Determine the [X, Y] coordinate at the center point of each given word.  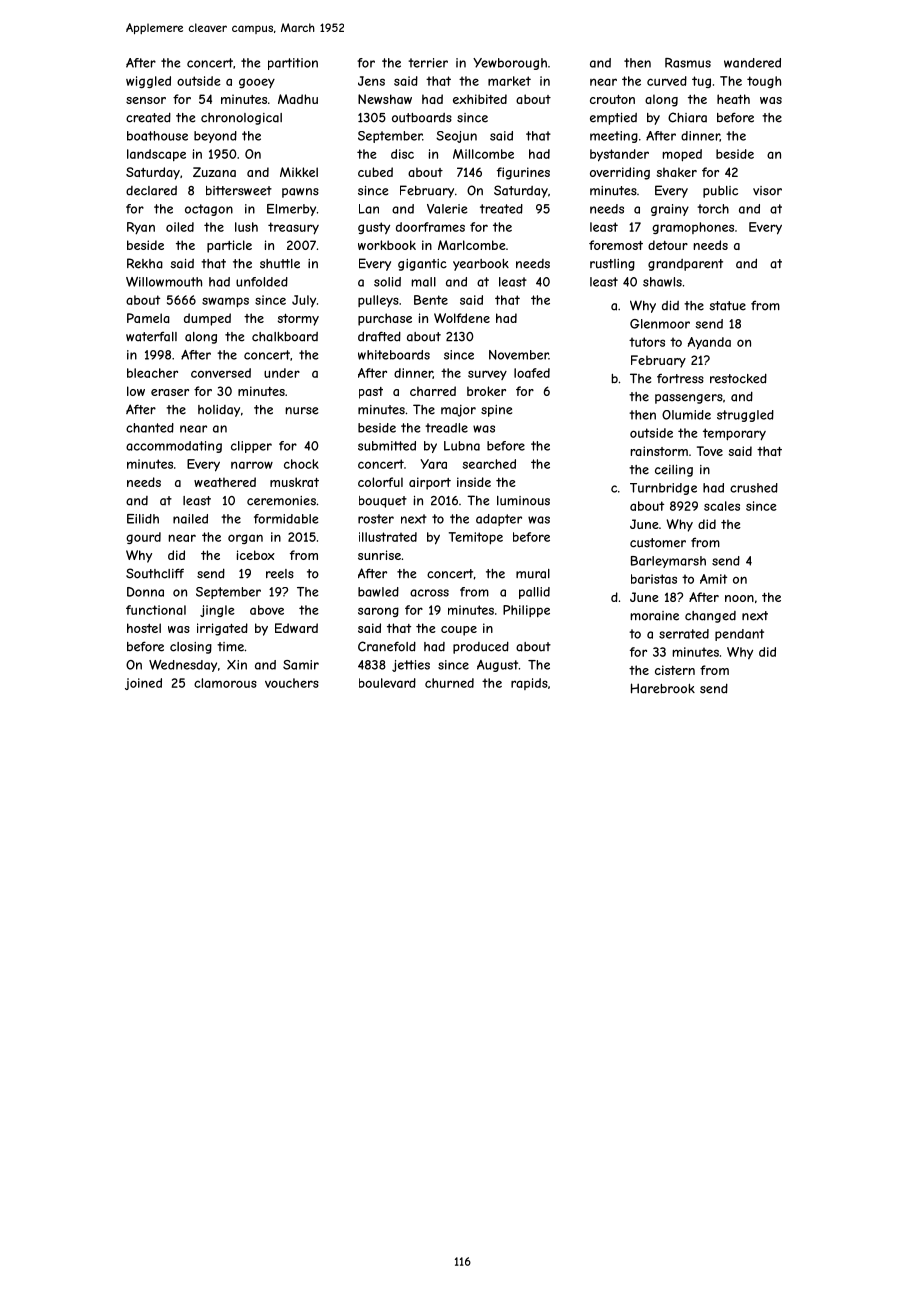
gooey [257, 83]
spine [496, 411]
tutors [647, 342]
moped [682, 155]
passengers [689, 399]
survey [487, 375]
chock [301, 464]
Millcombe [483, 154]
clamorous [225, 683]
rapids [529, 684]
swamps [225, 302]
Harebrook [663, 688]
